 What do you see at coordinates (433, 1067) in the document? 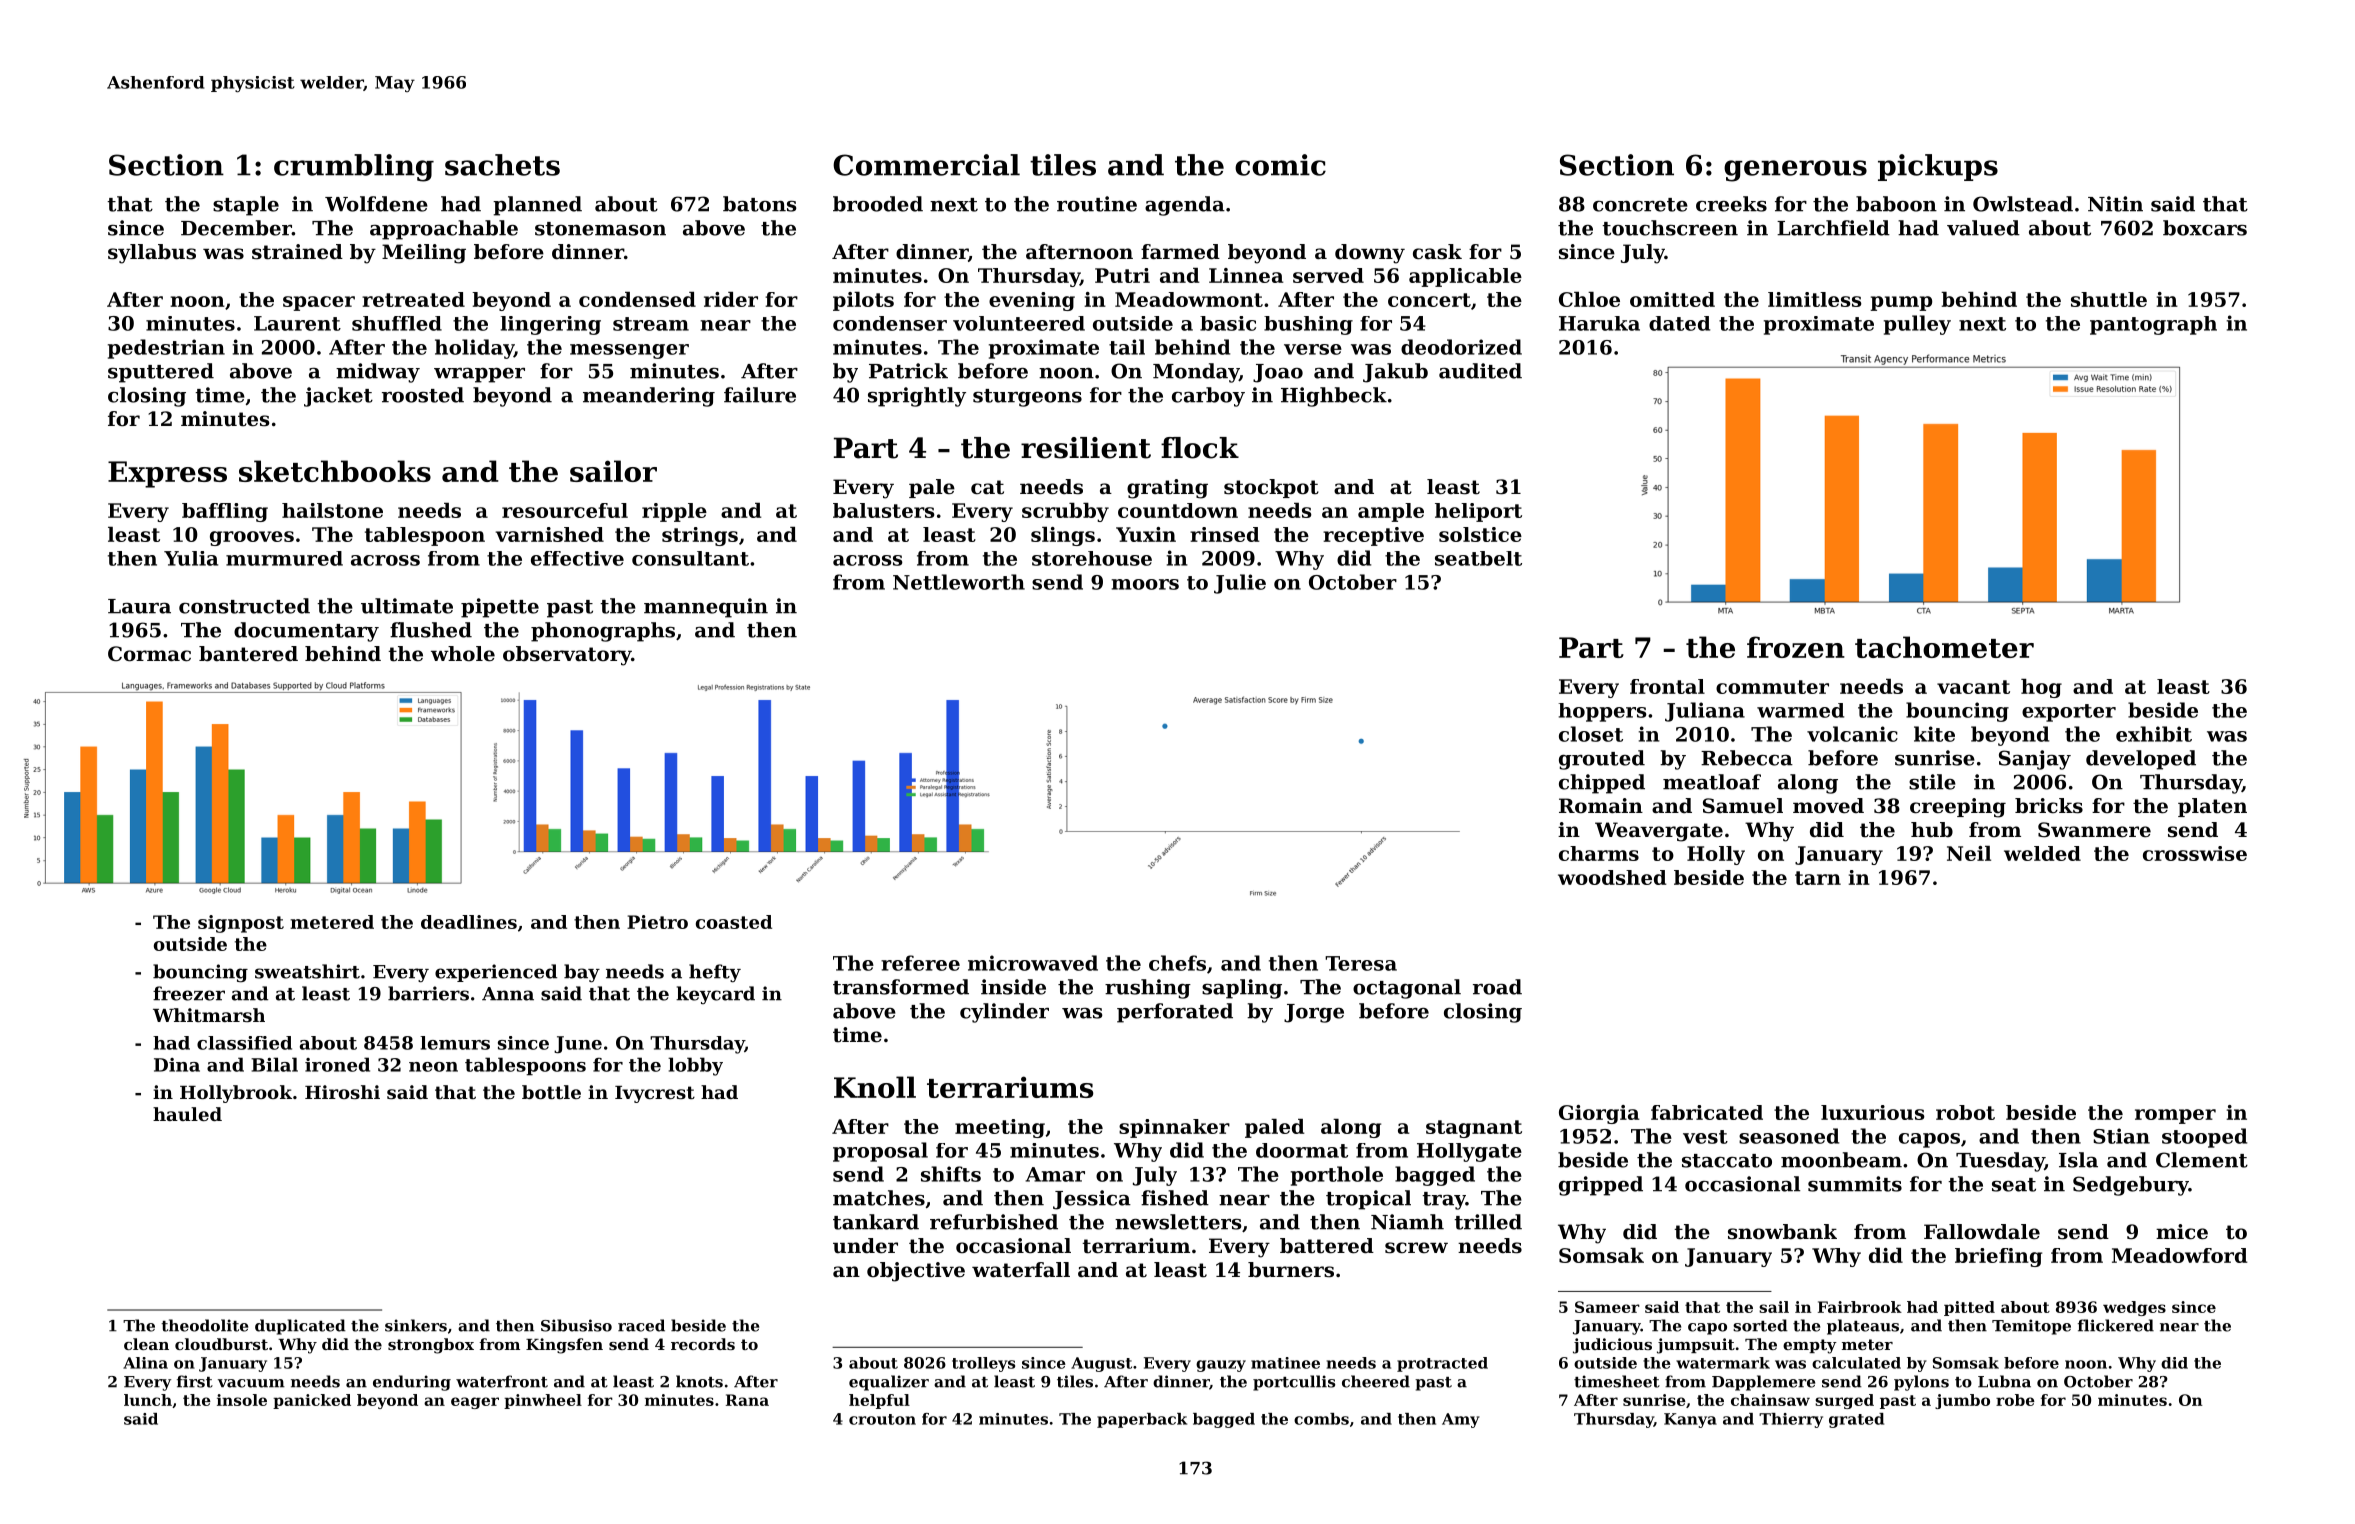
I see `neon` at bounding box center [433, 1067].
